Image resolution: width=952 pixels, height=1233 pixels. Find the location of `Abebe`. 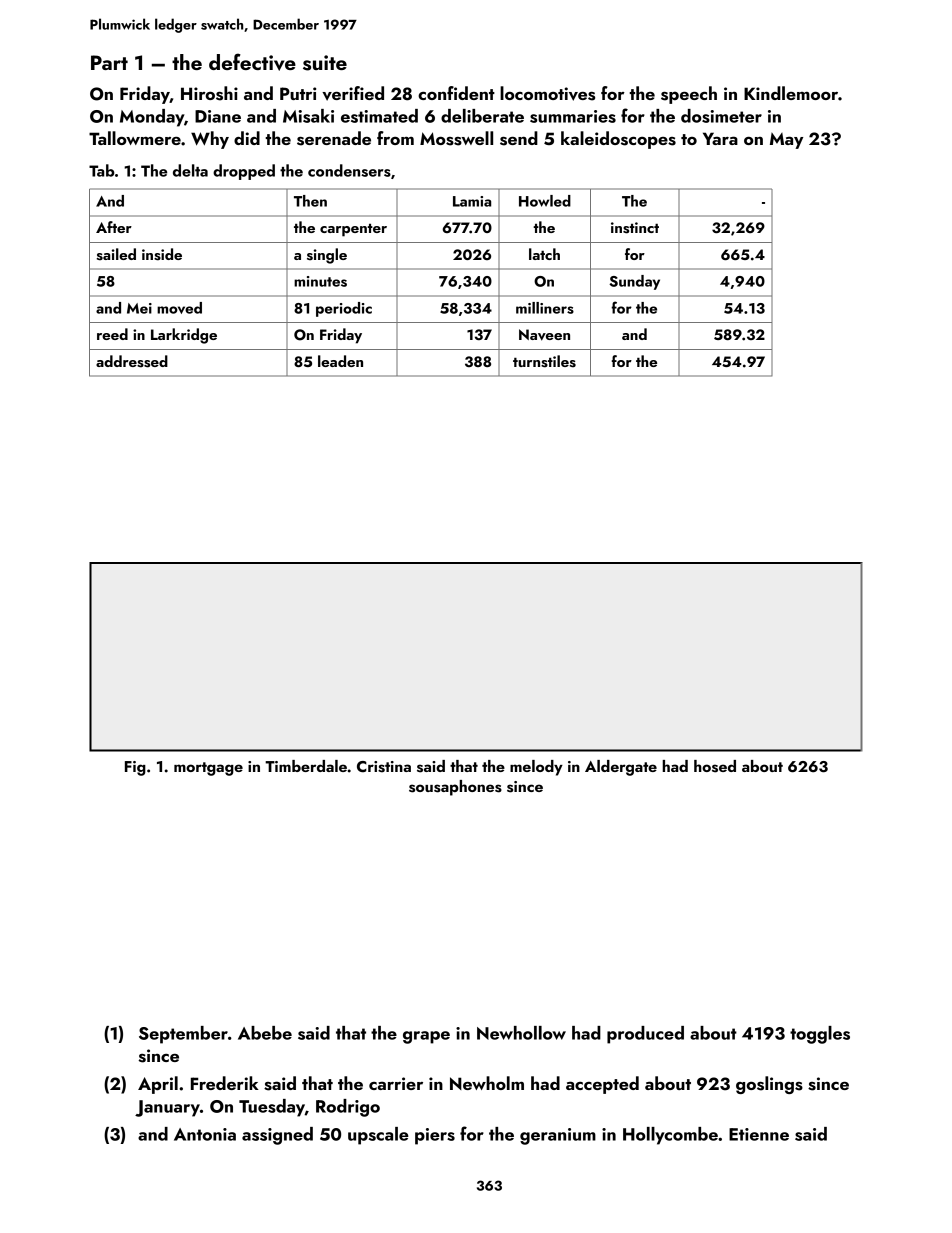

Abebe is located at coordinates (265, 1033).
